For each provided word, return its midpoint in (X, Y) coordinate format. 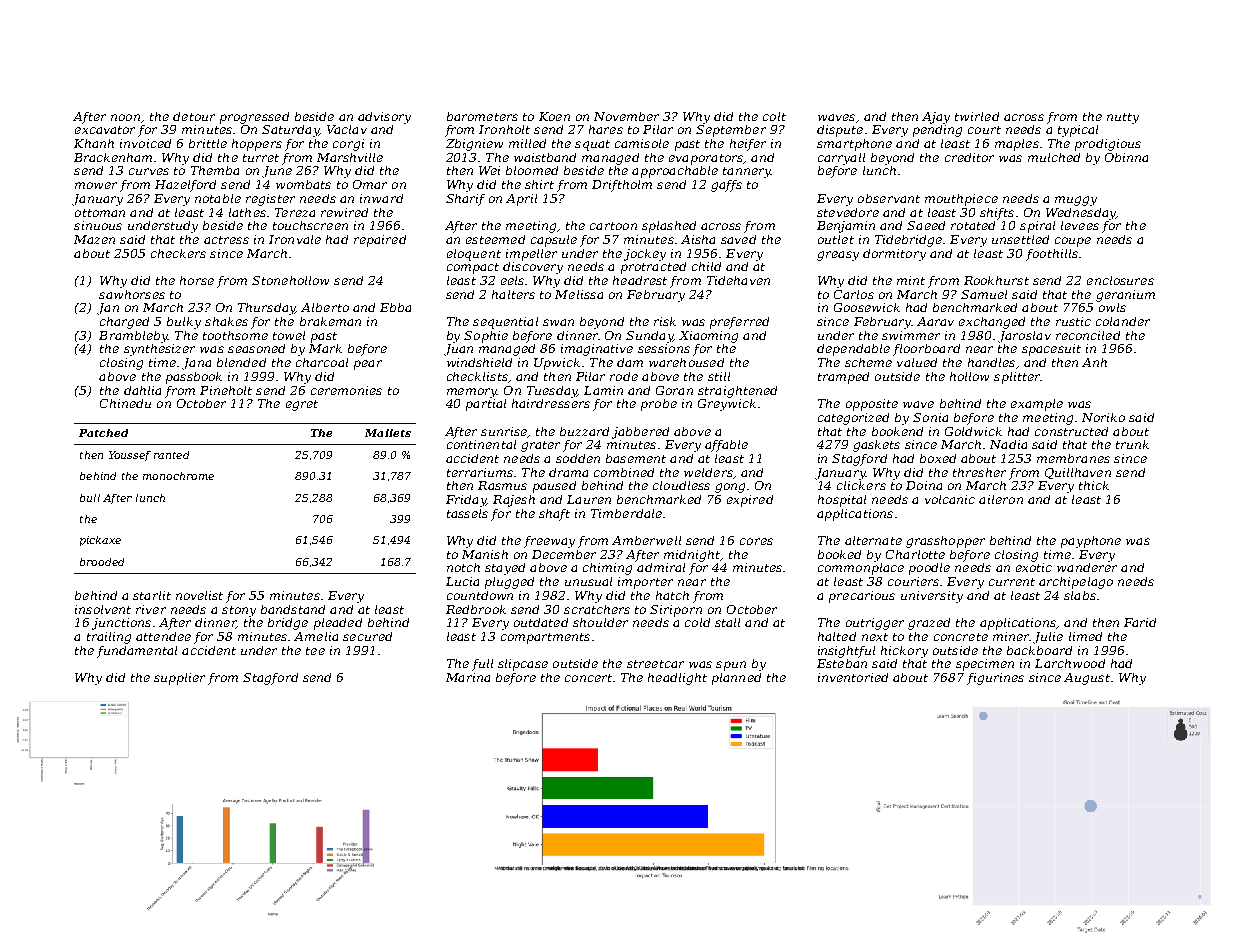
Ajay (936, 118)
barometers (482, 116)
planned (736, 679)
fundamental (137, 652)
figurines (995, 679)
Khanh (94, 143)
